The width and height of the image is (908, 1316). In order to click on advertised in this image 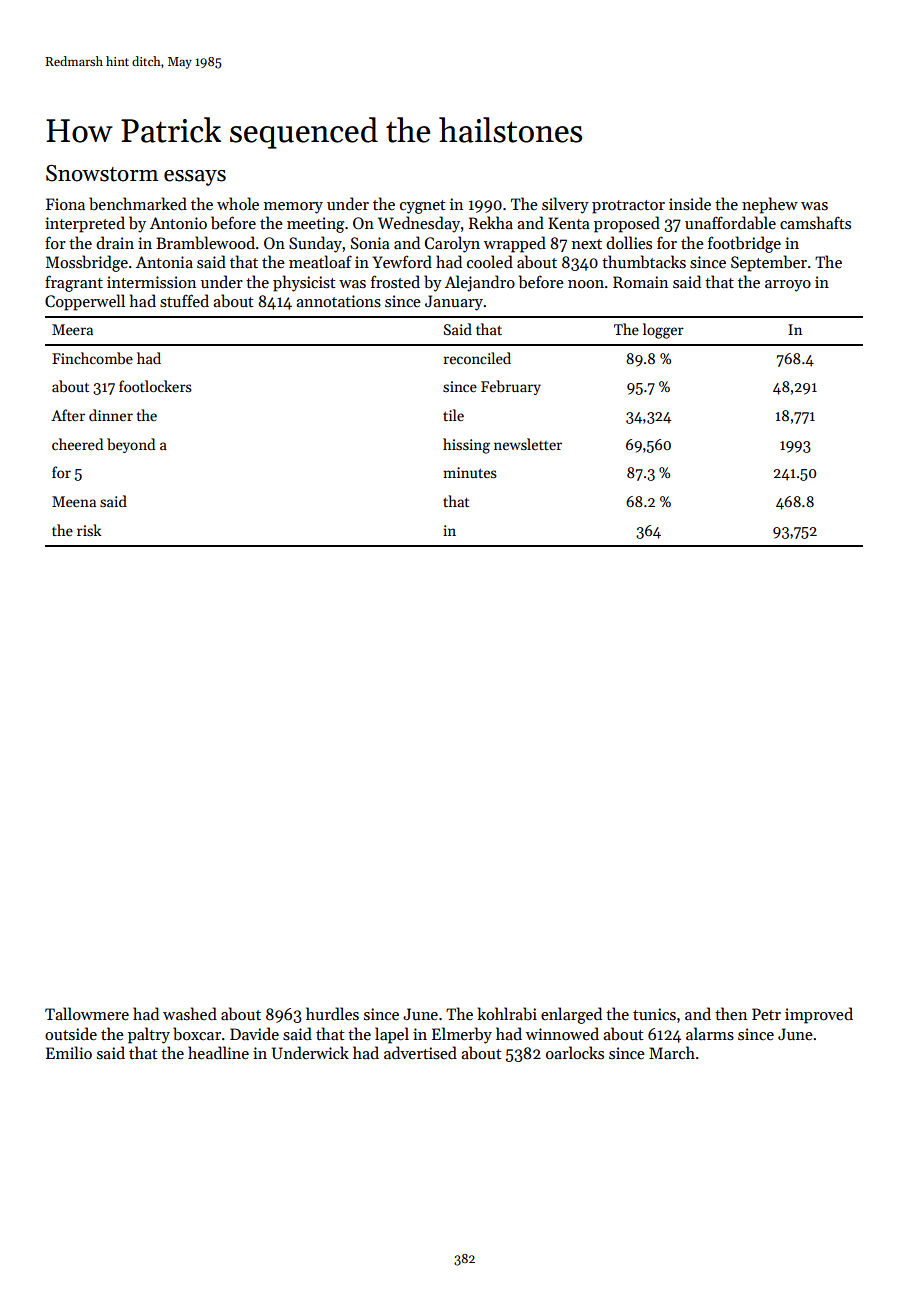, I will do `click(420, 1053)`.
